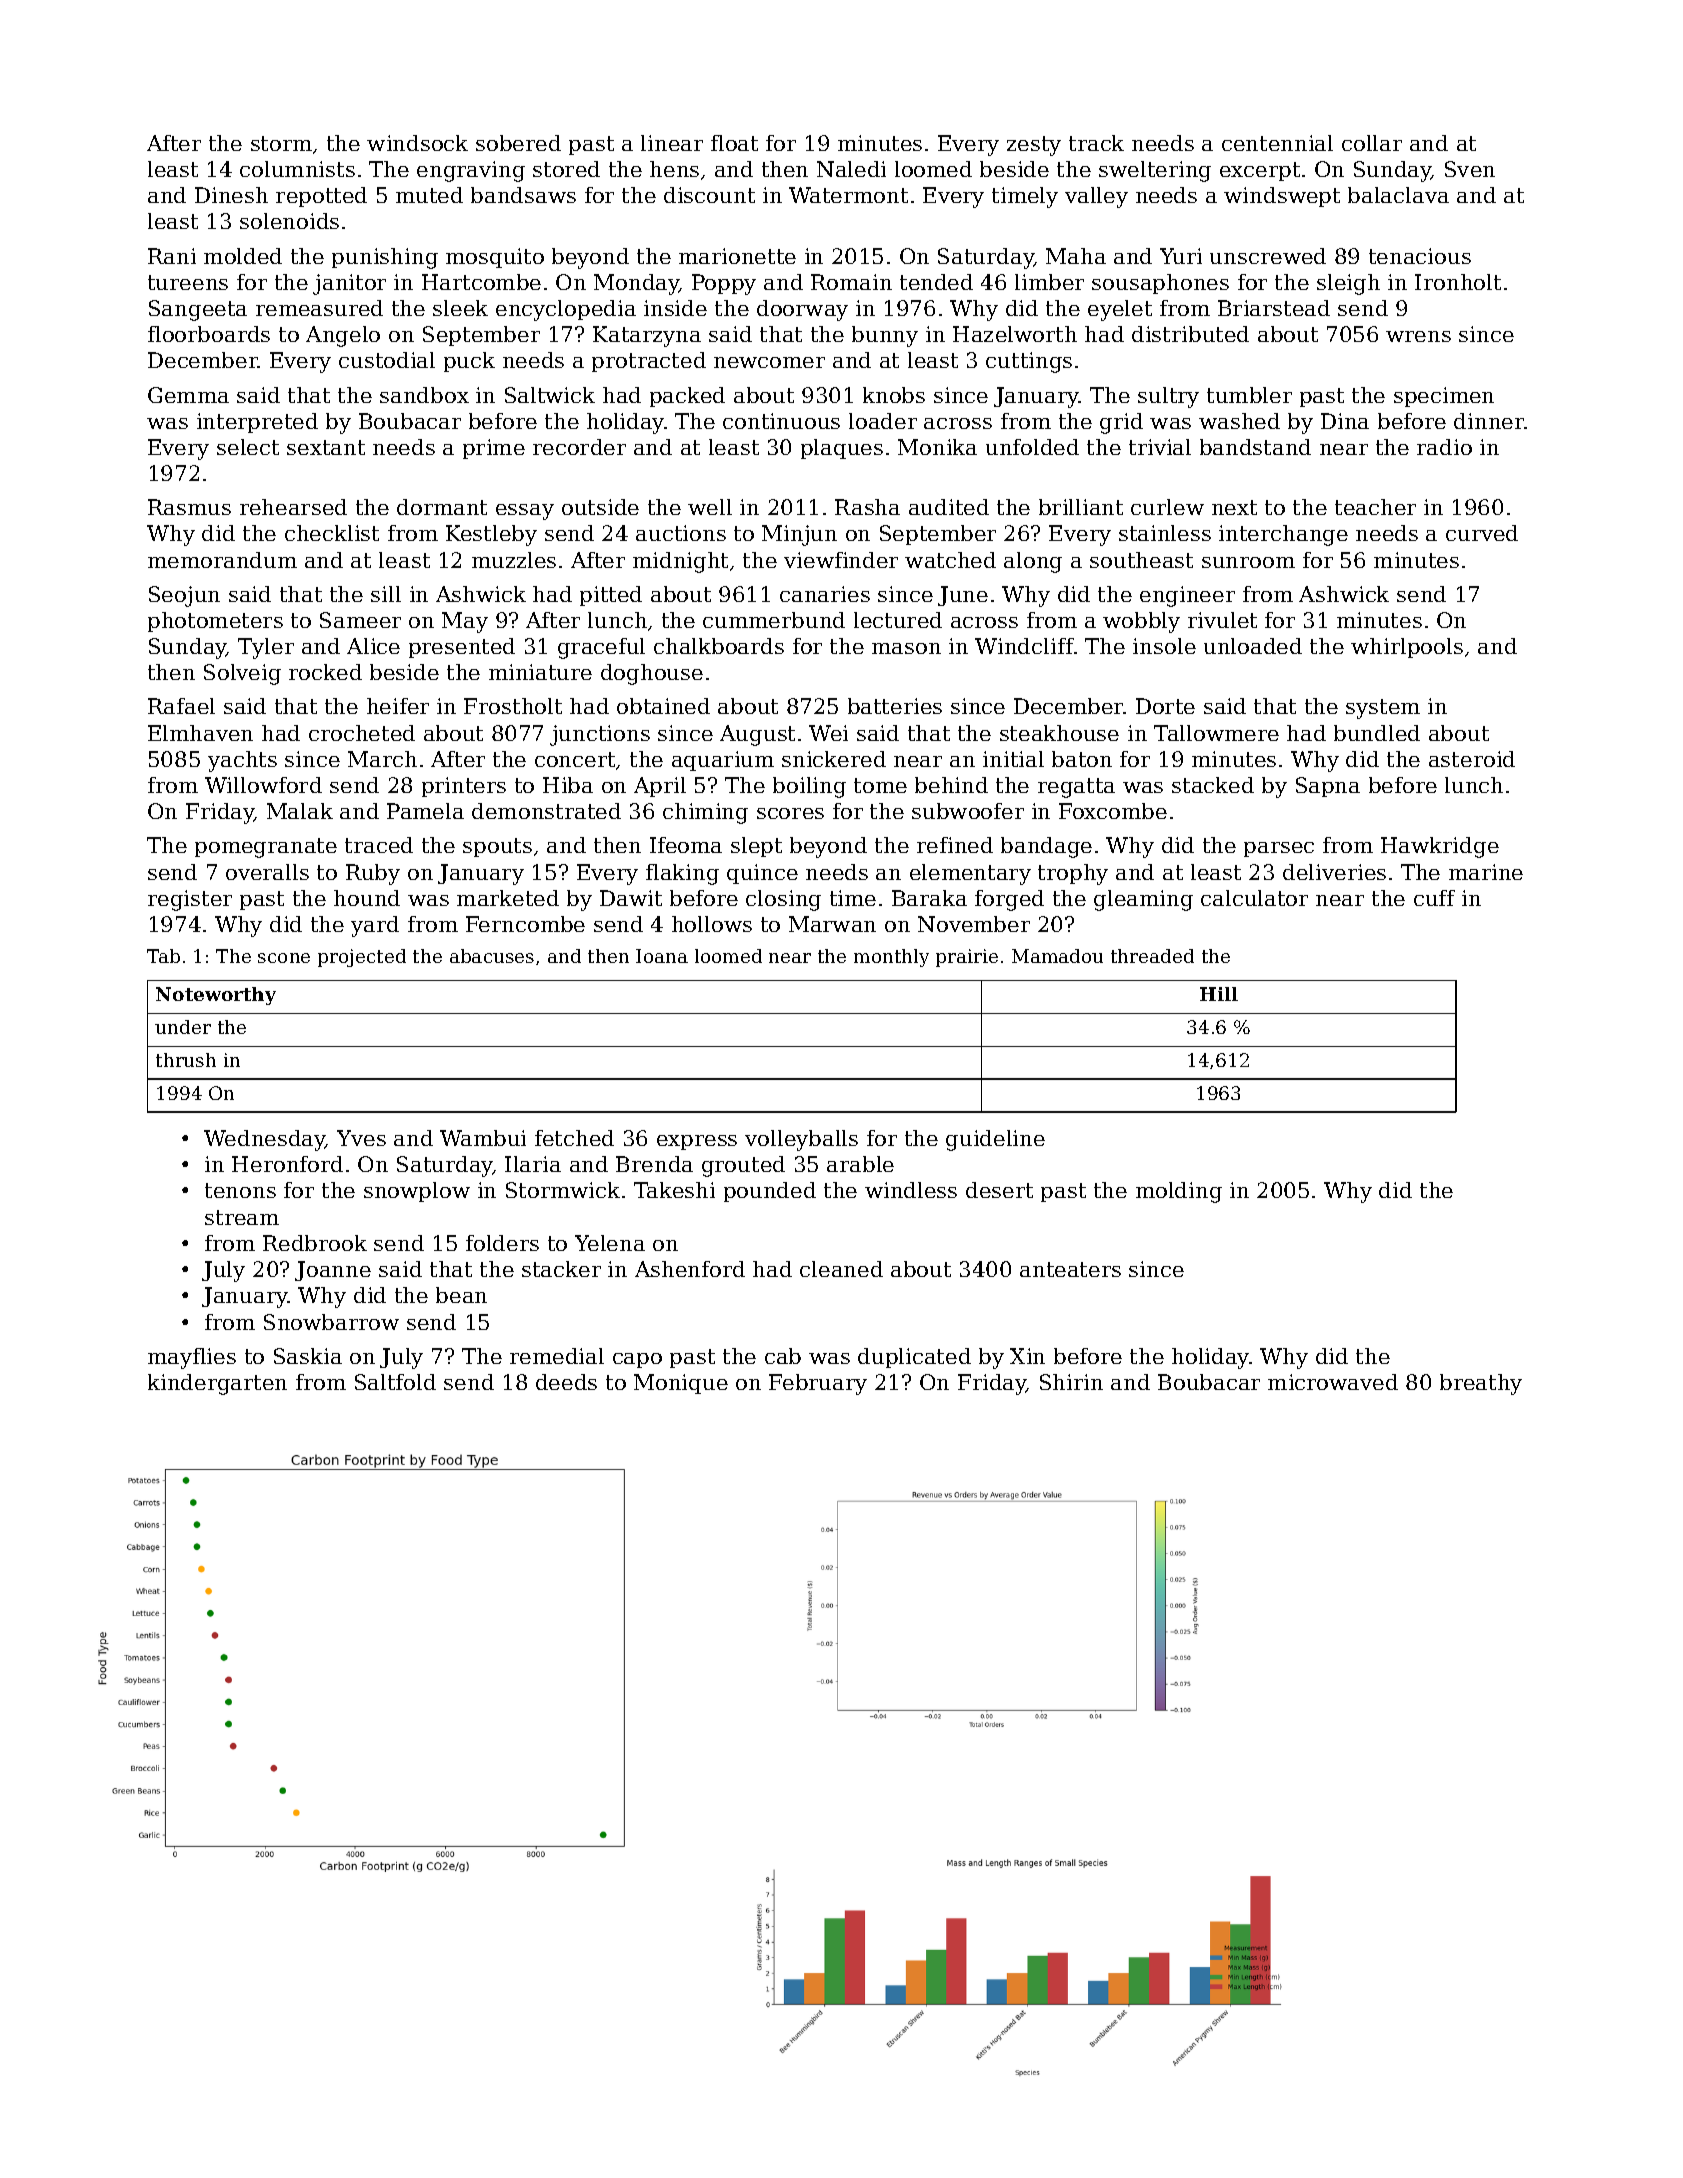  What do you see at coordinates (518, 143) in the screenshot?
I see `sobered` at bounding box center [518, 143].
